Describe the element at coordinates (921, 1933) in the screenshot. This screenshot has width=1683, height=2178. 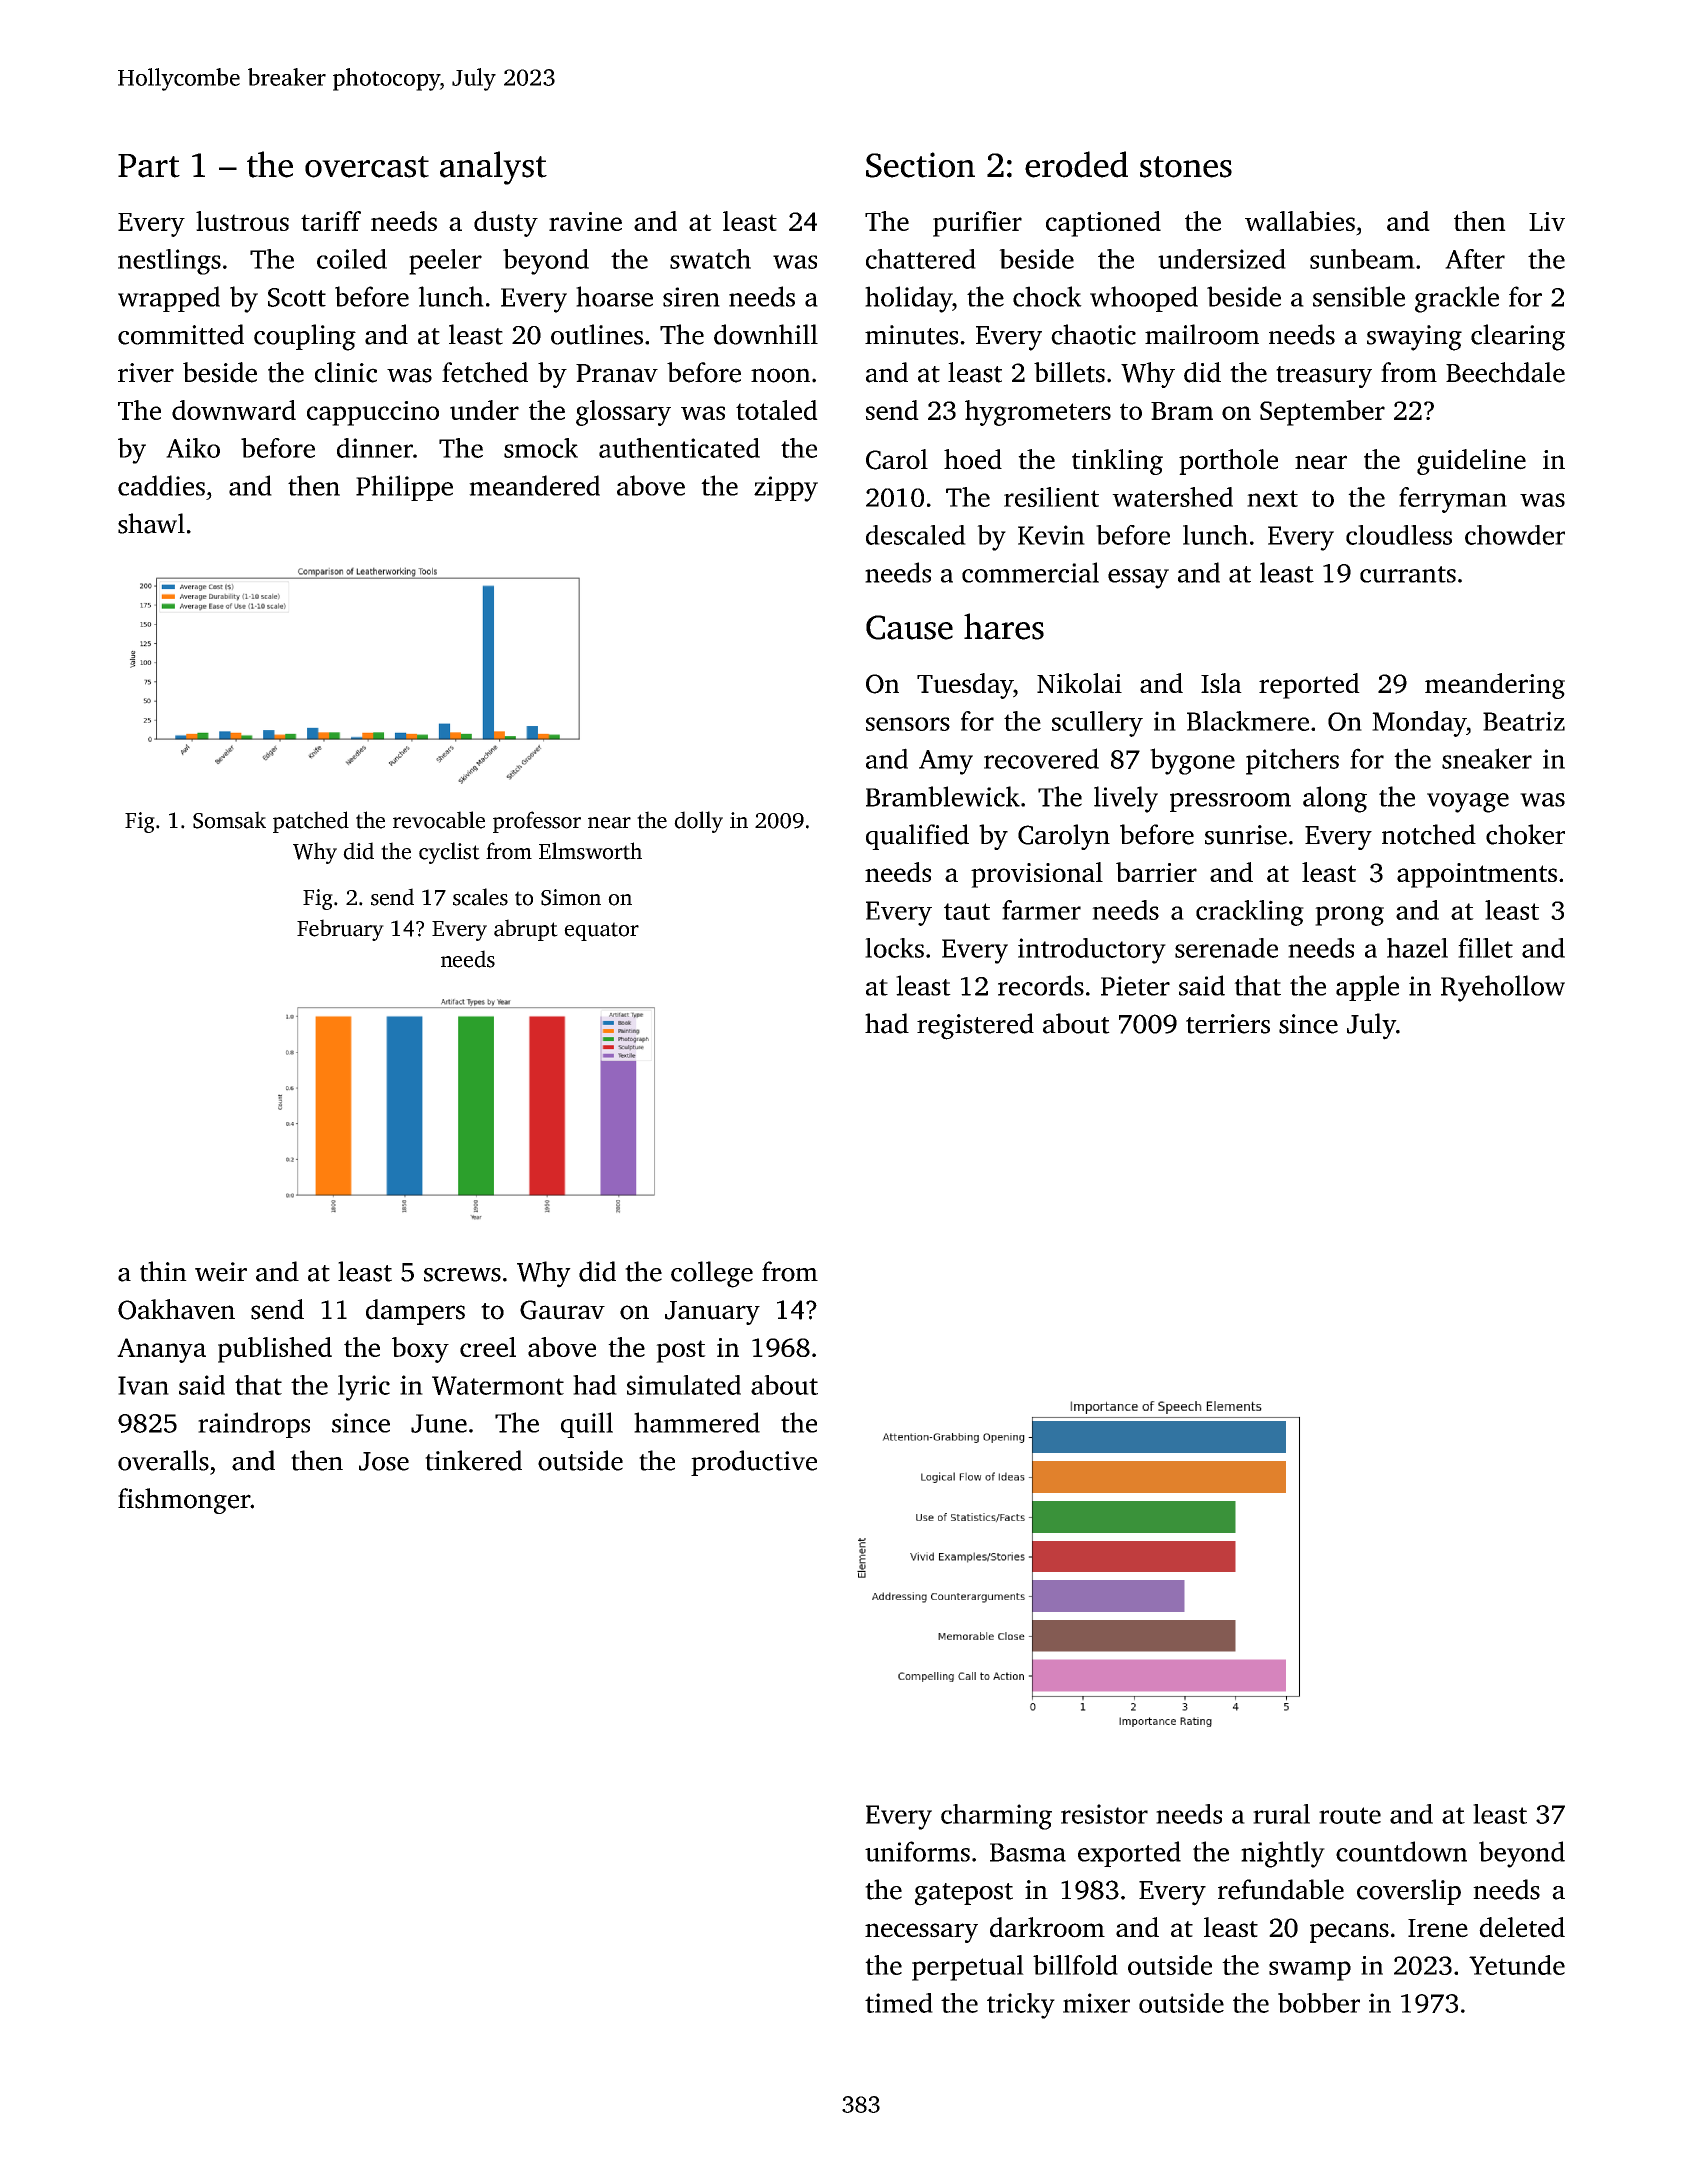
I see `necessary` at that location.
